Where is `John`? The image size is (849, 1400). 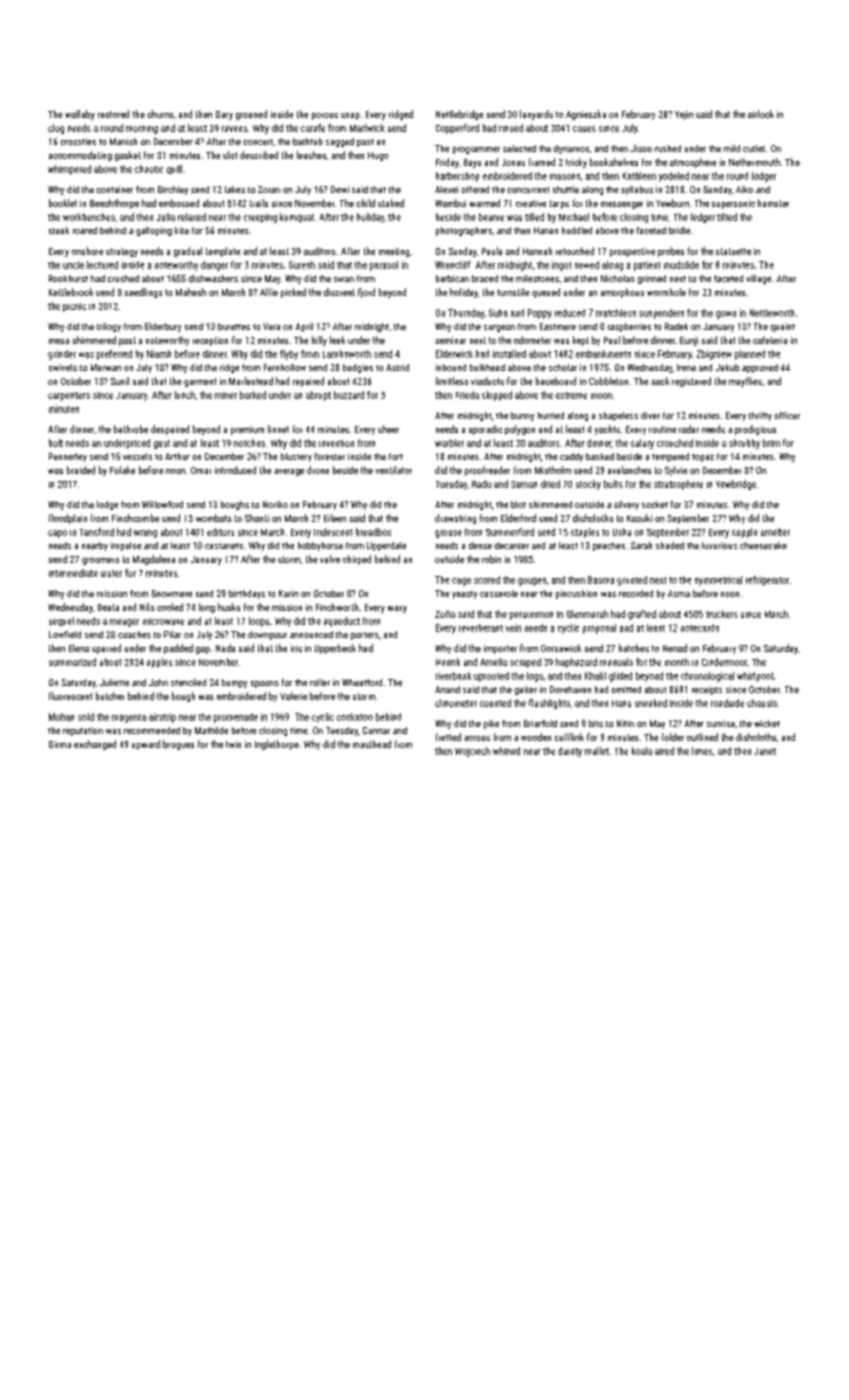
John is located at coordinates (158, 682).
